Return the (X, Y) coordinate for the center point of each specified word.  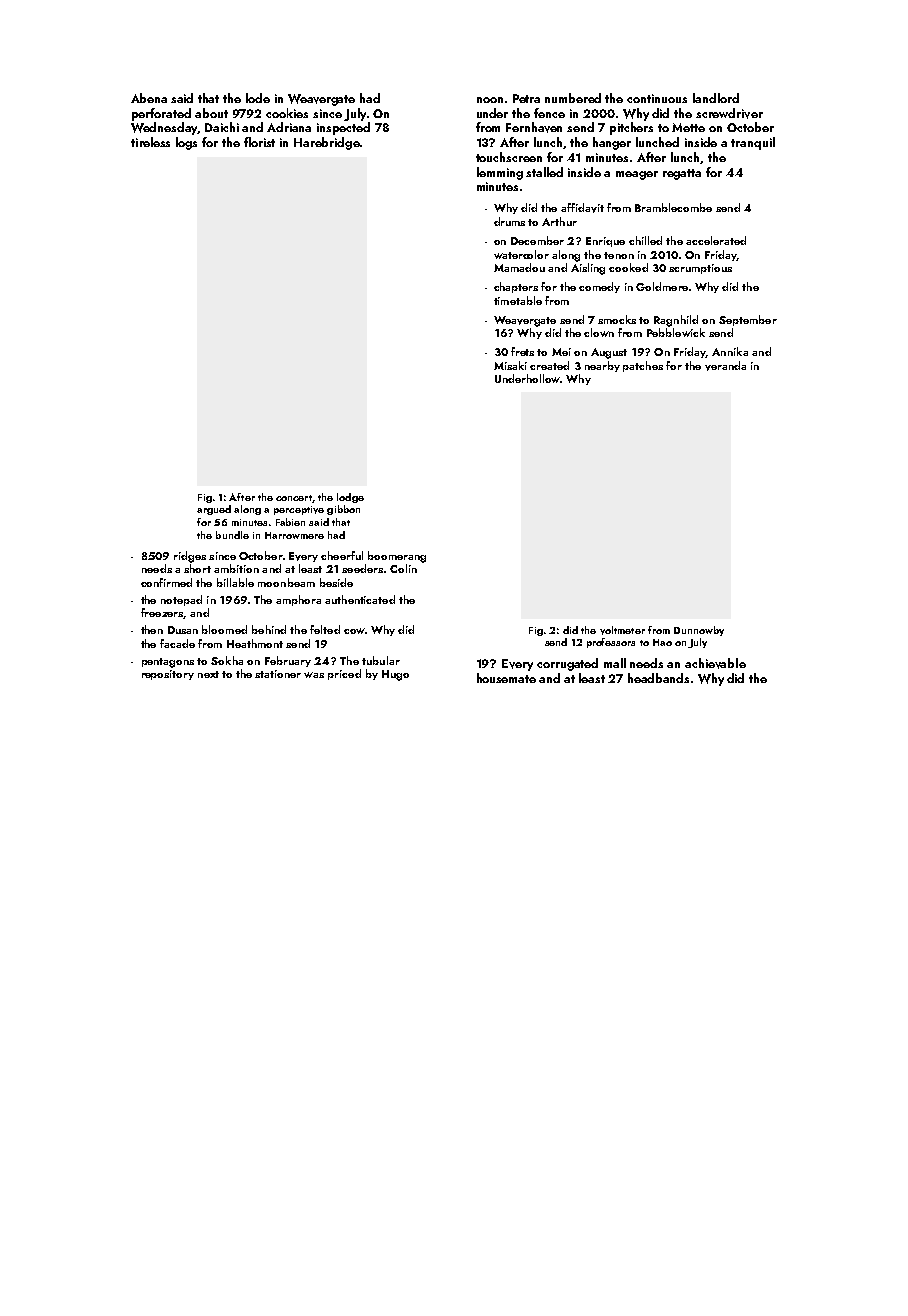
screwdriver (729, 113)
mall (615, 663)
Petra (526, 98)
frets (522, 351)
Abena (149, 98)
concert (294, 498)
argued (214, 510)
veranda (725, 366)
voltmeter (622, 630)
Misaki (510, 365)
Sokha (227, 660)
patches (643, 366)
